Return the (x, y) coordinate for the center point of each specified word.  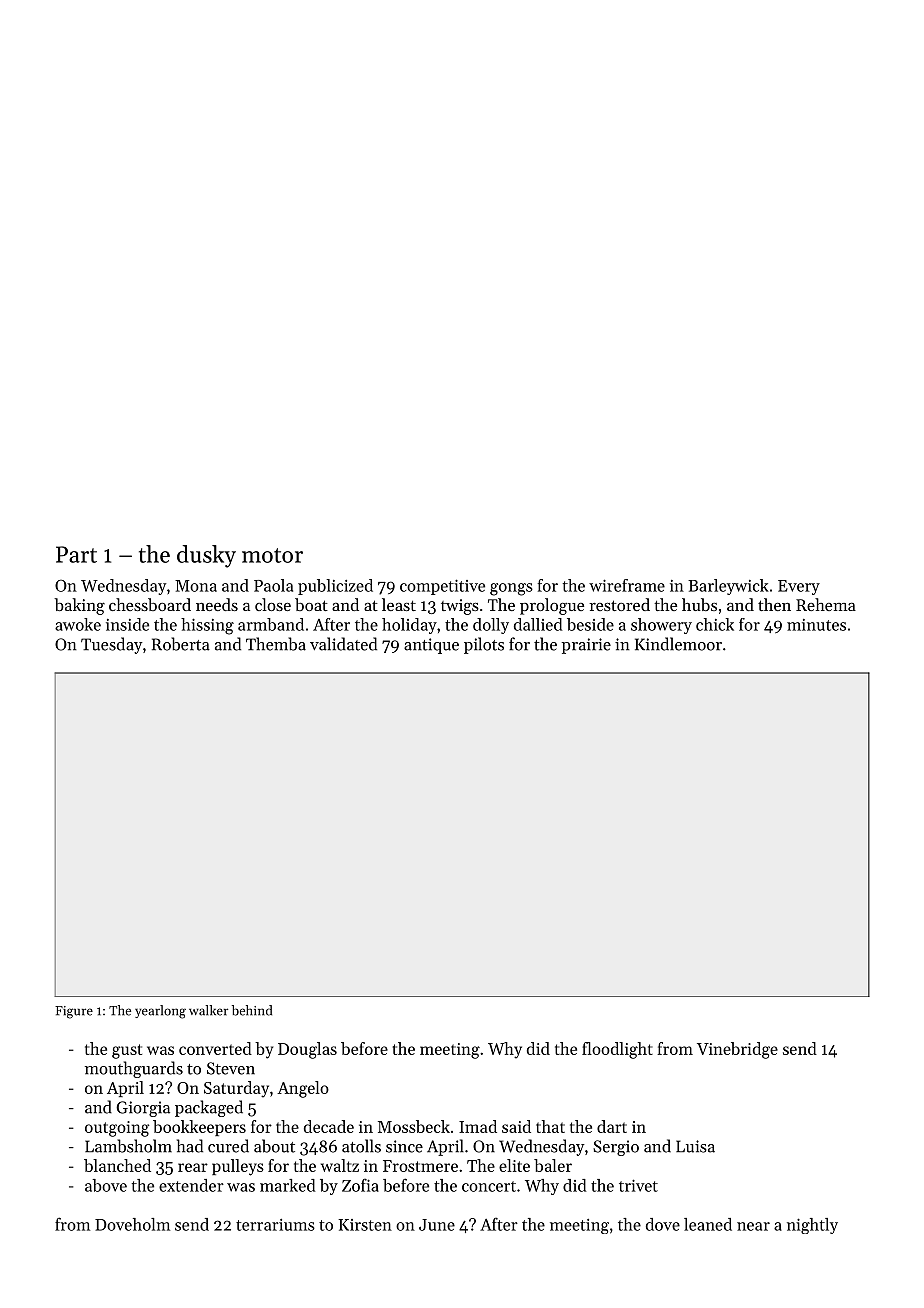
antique (431, 646)
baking (79, 606)
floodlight (617, 1050)
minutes (816, 625)
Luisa (695, 1146)
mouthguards (134, 1069)
